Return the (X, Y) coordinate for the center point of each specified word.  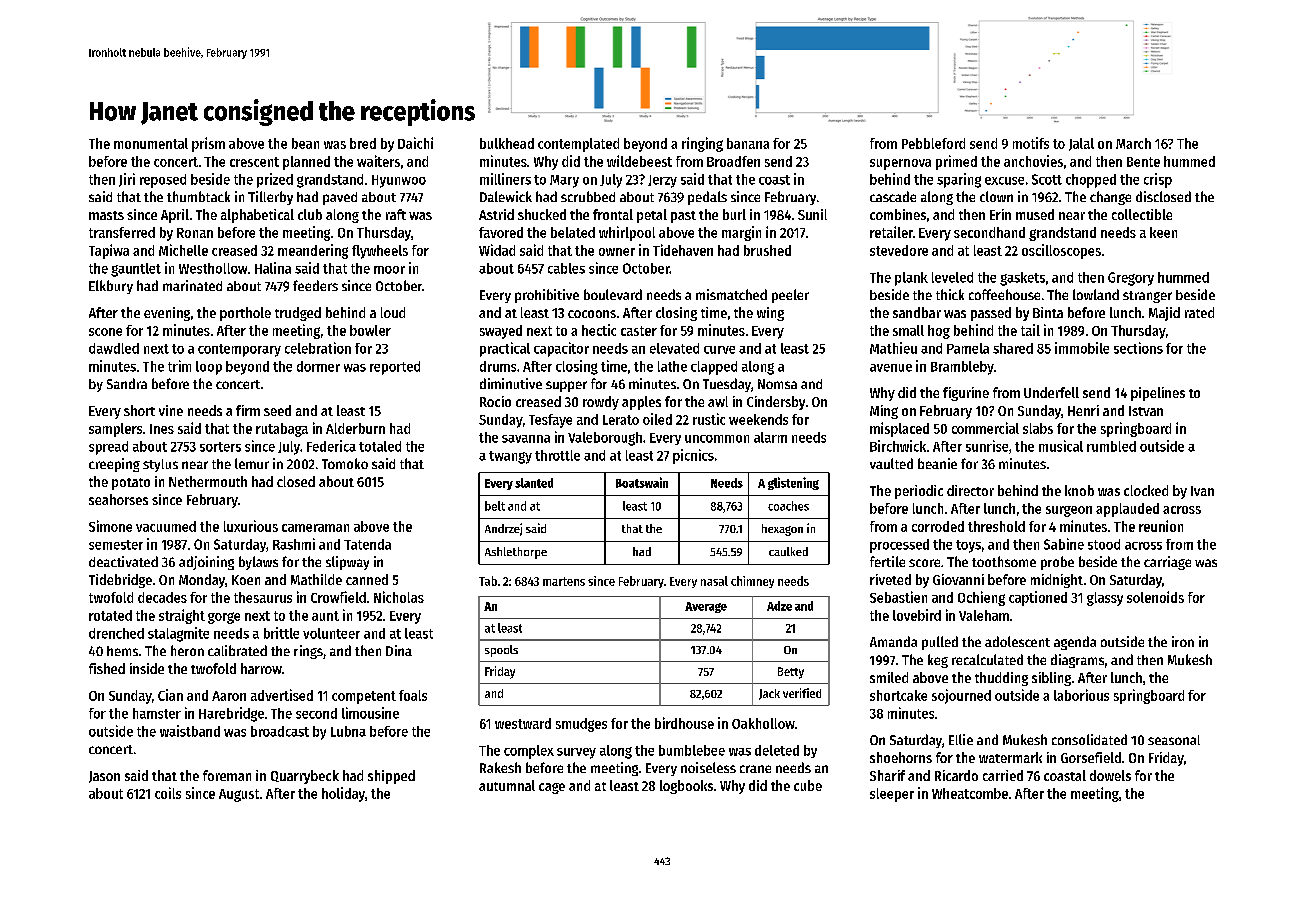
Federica (331, 446)
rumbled (1111, 446)
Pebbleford (933, 143)
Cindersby (776, 403)
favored (501, 232)
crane (755, 769)
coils (168, 793)
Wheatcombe (970, 793)
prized (275, 180)
